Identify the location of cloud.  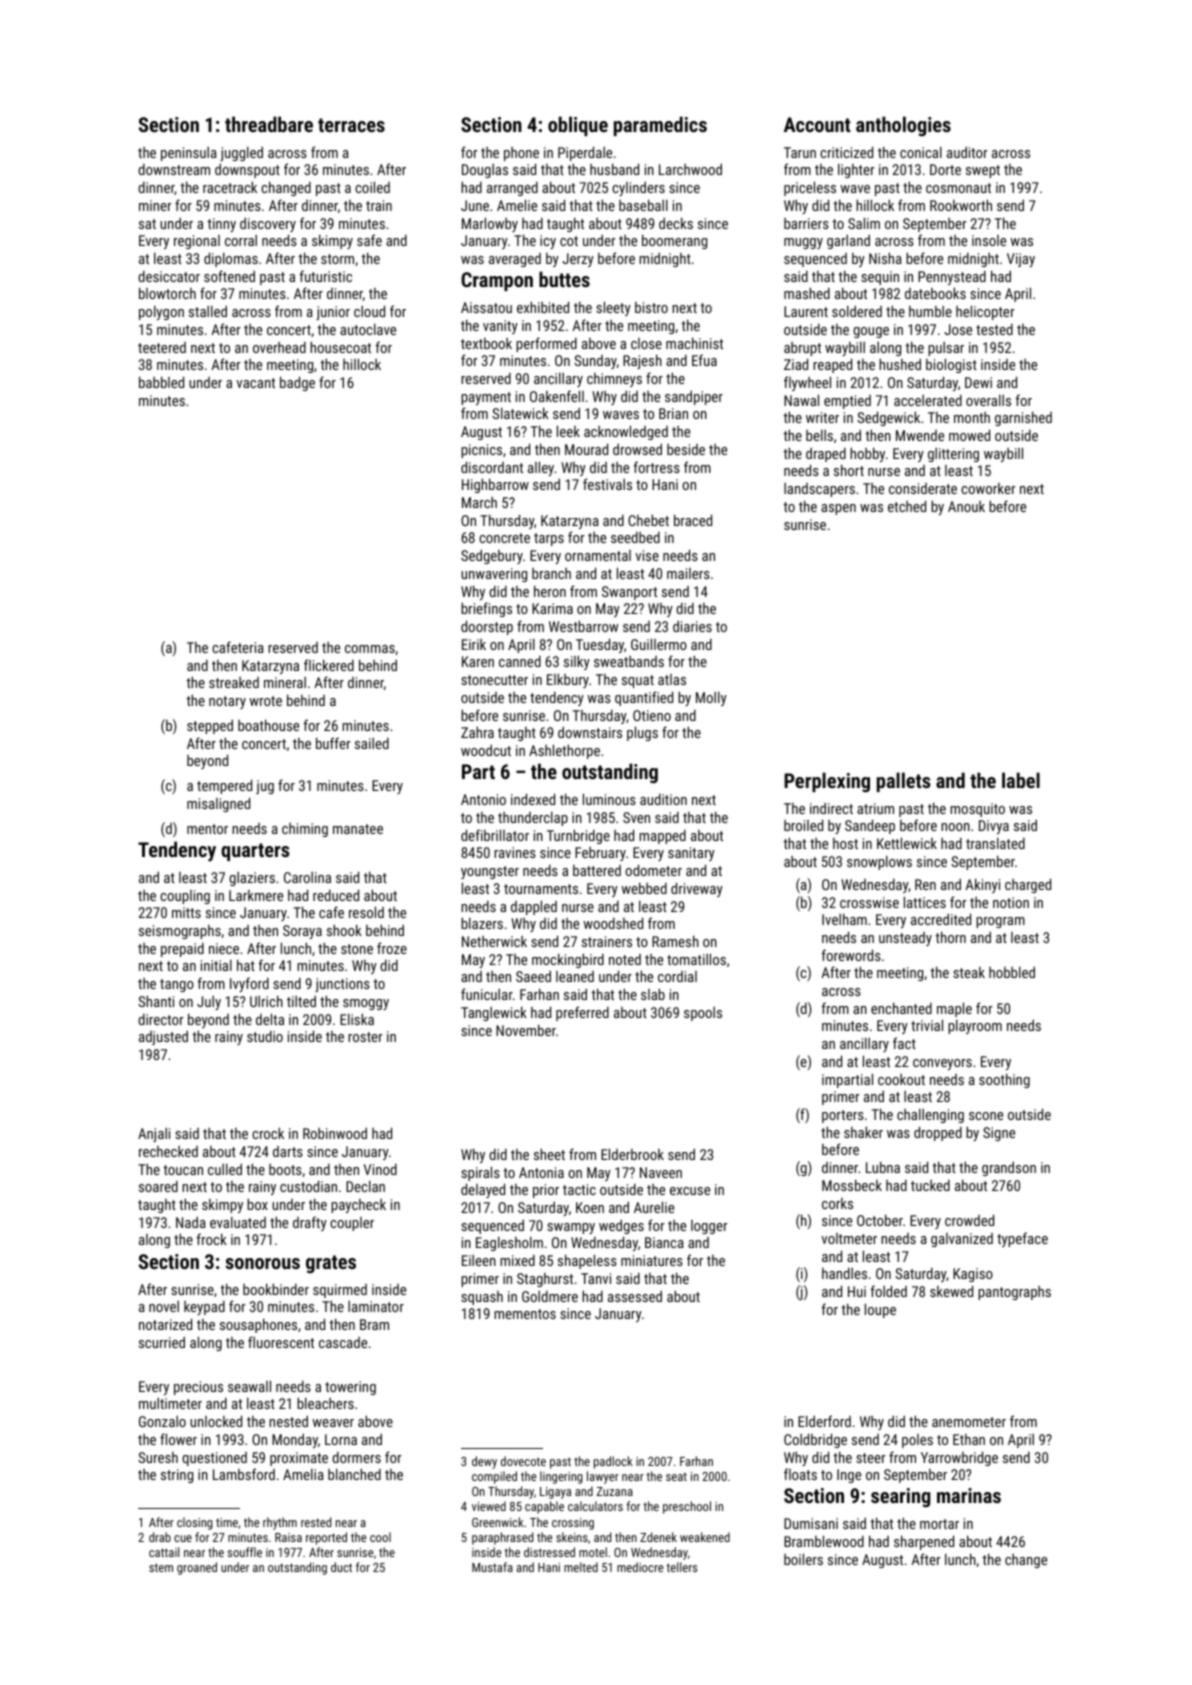
(369, 311).
